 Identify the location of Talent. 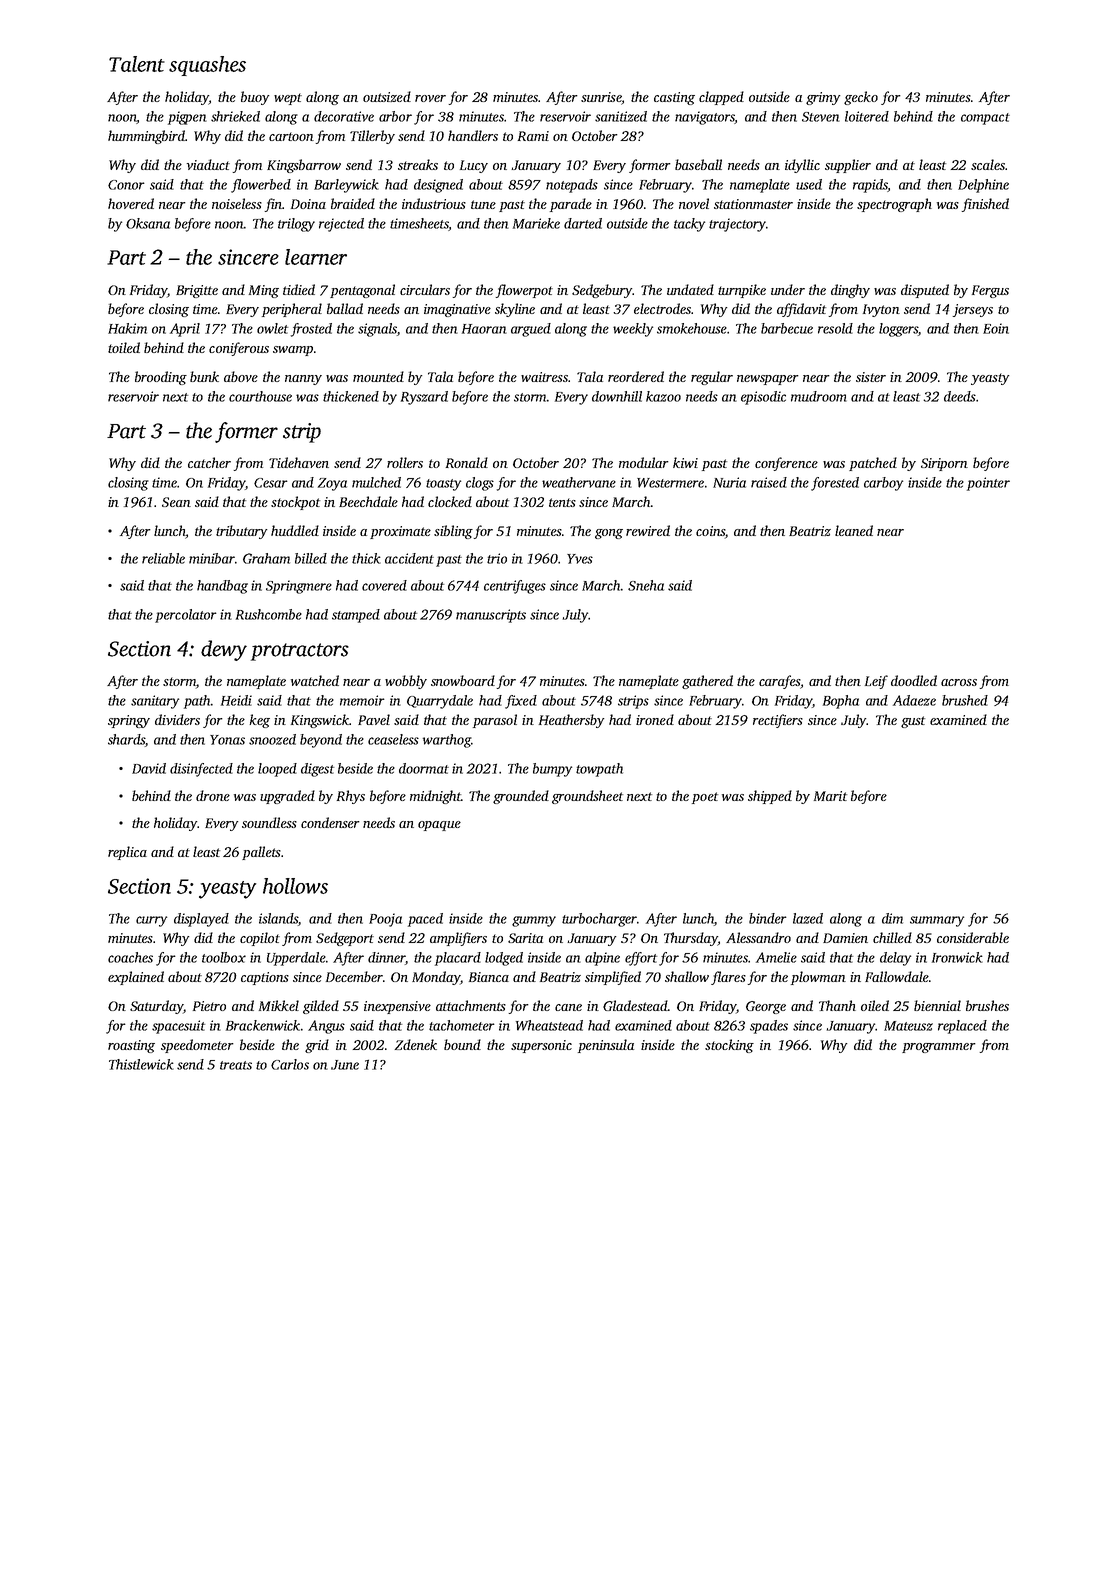
(137, 64).
